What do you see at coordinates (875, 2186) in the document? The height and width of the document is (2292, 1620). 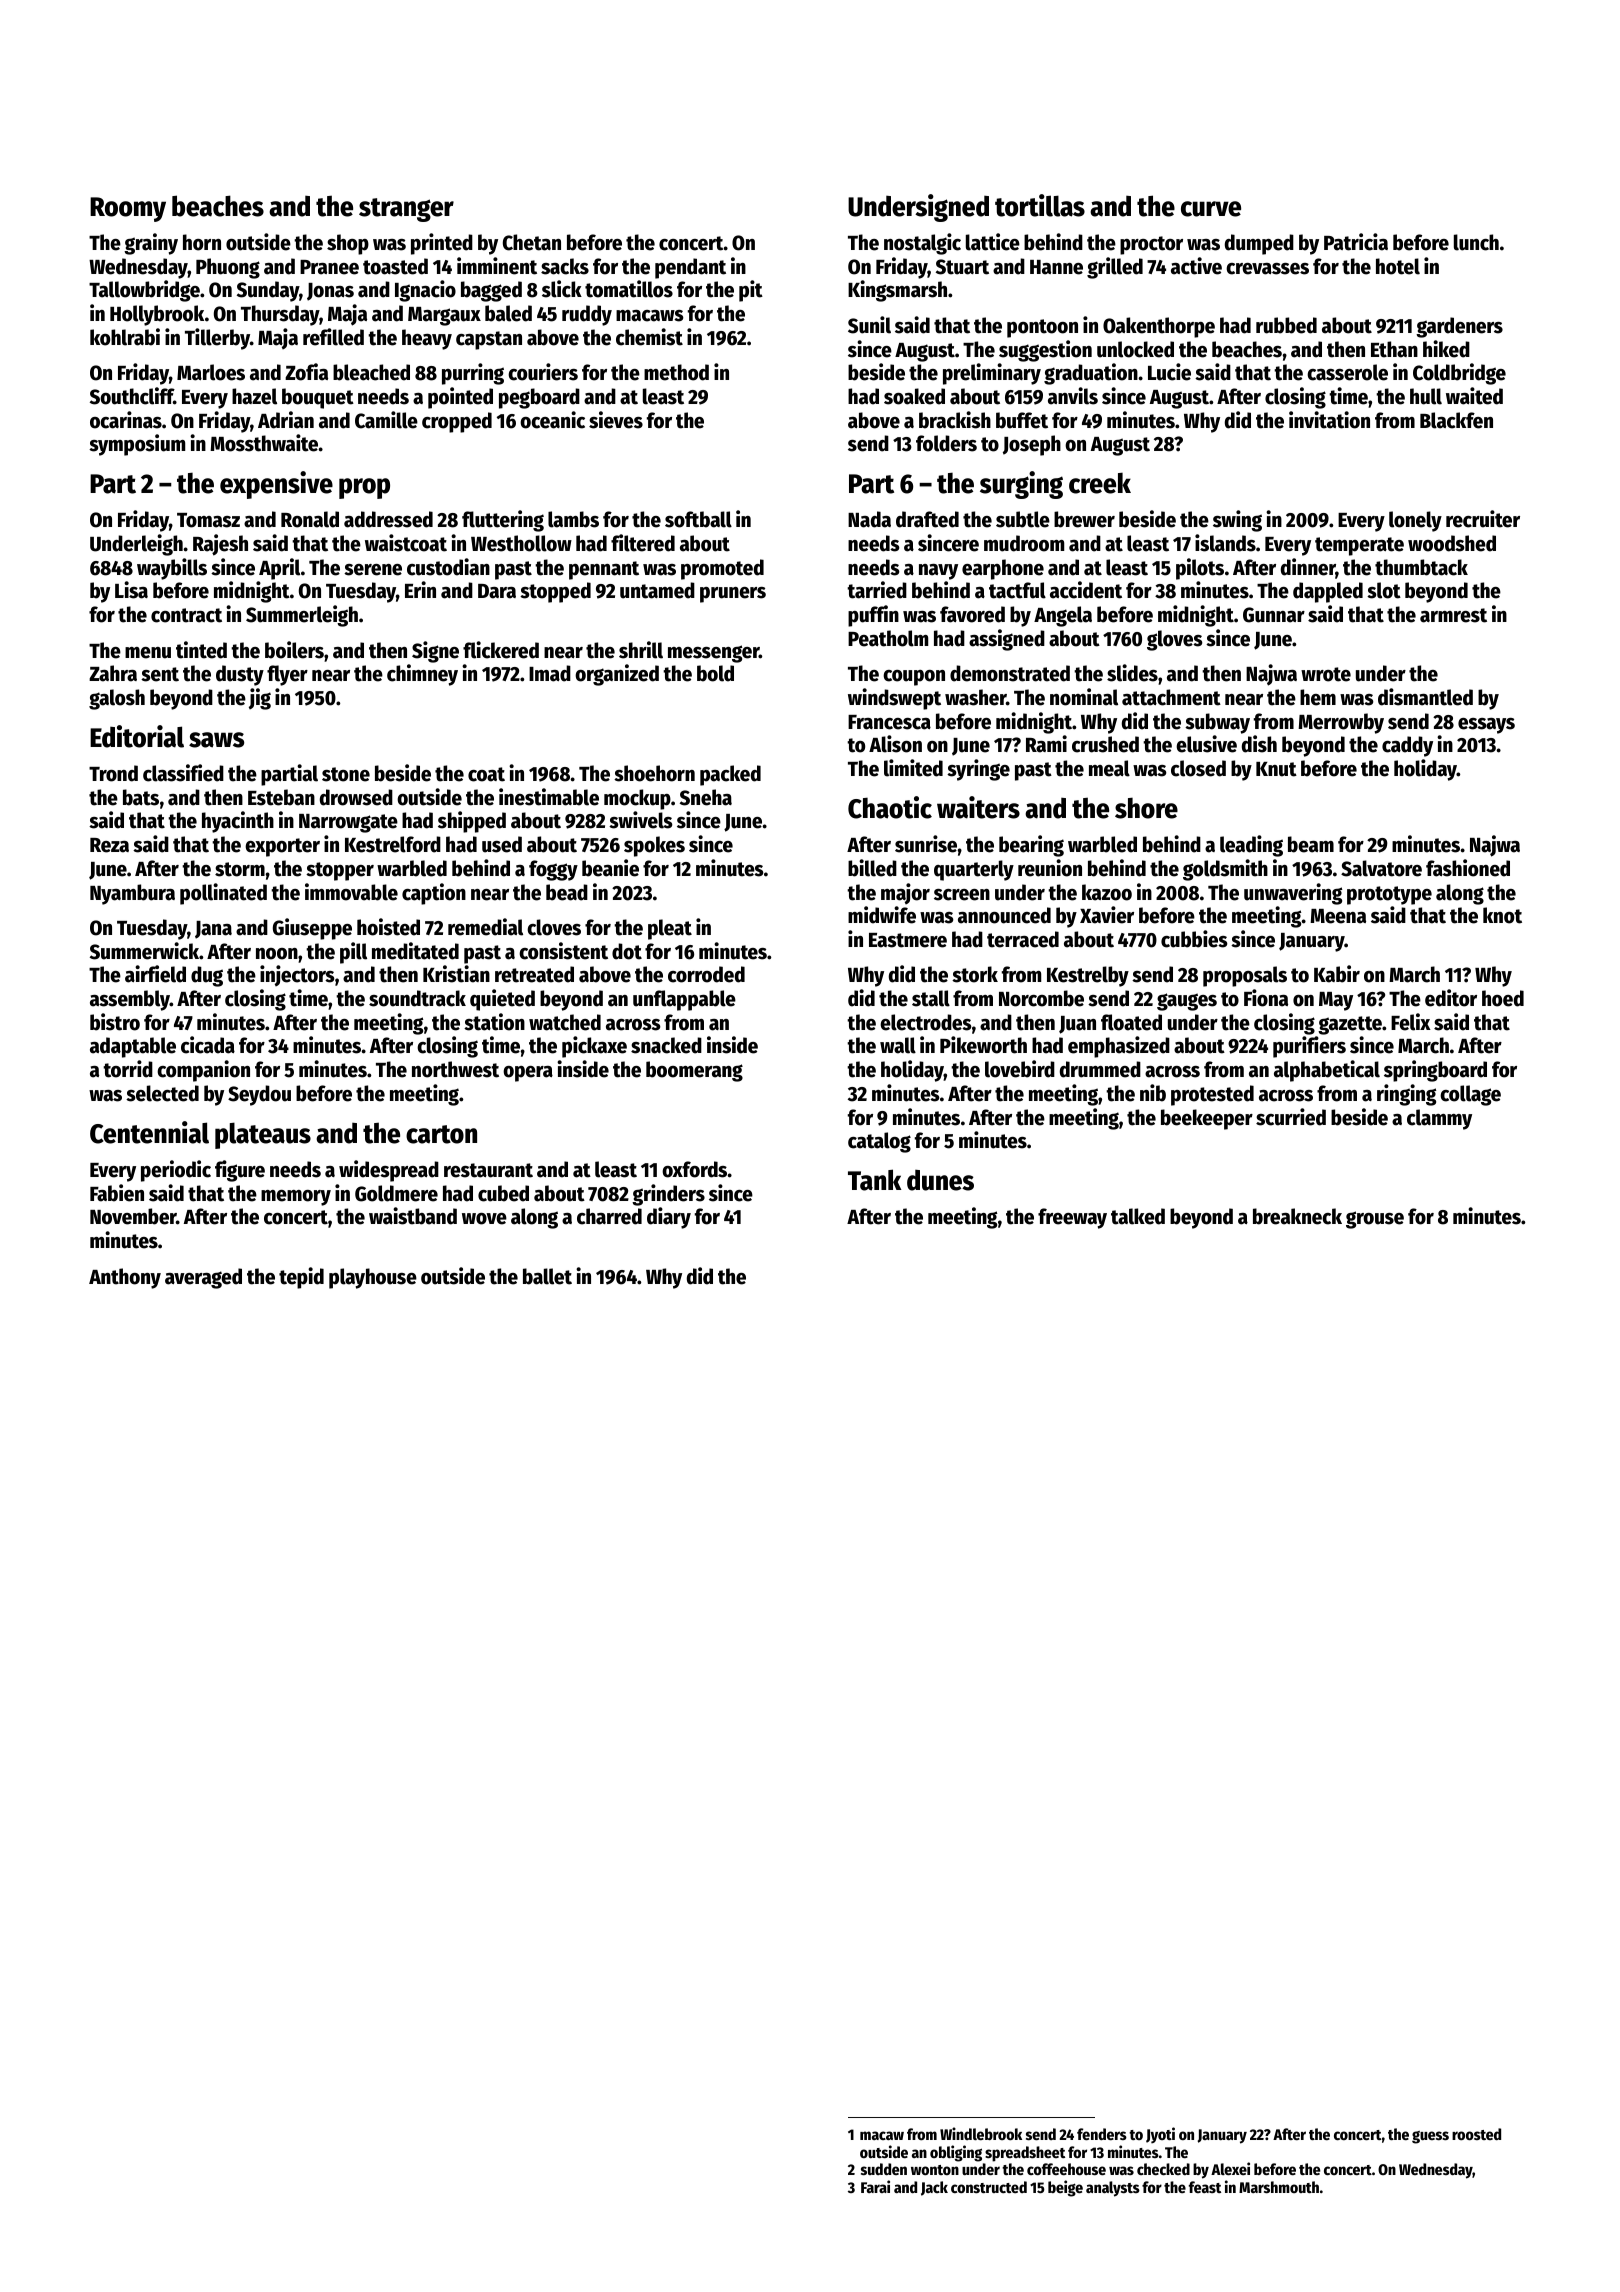 I see `Farai` at bounding box center [875, 2186].
